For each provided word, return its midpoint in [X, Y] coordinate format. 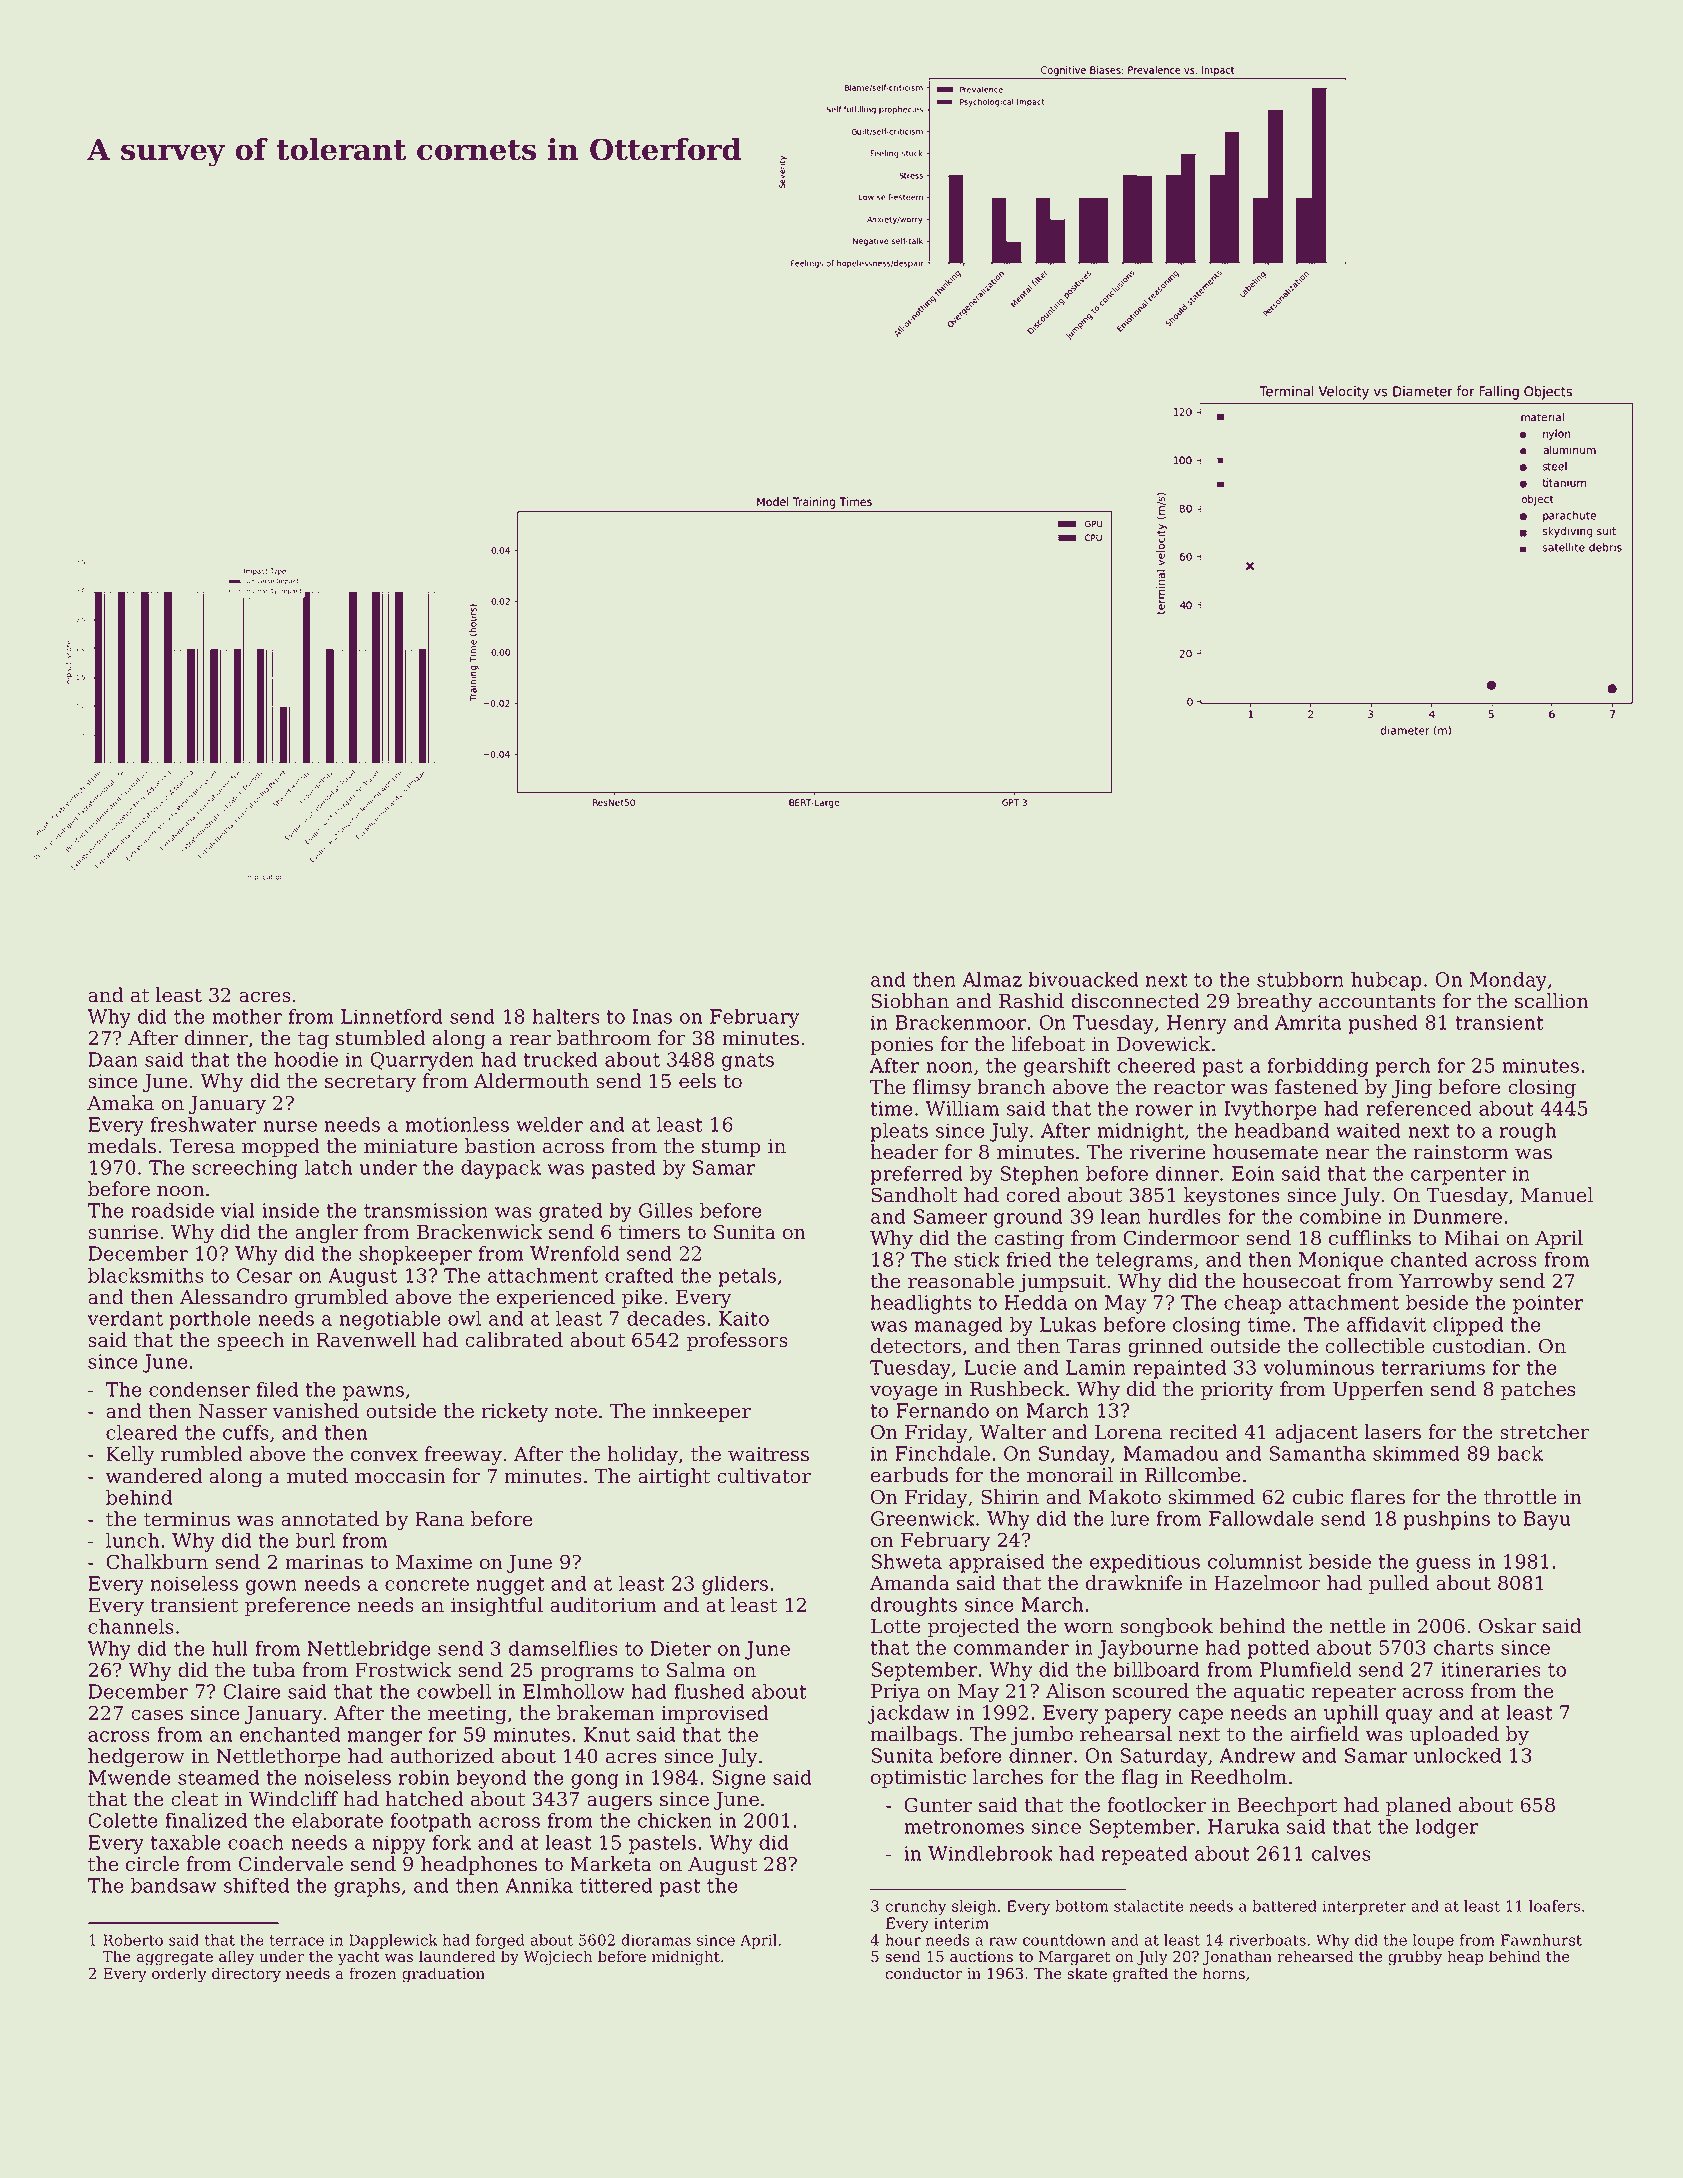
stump [731, 1148]
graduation [443, 1975]
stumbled [381, 1038]
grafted [1140, 1975]
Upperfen [1378, 1390]
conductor [923, 1973]
